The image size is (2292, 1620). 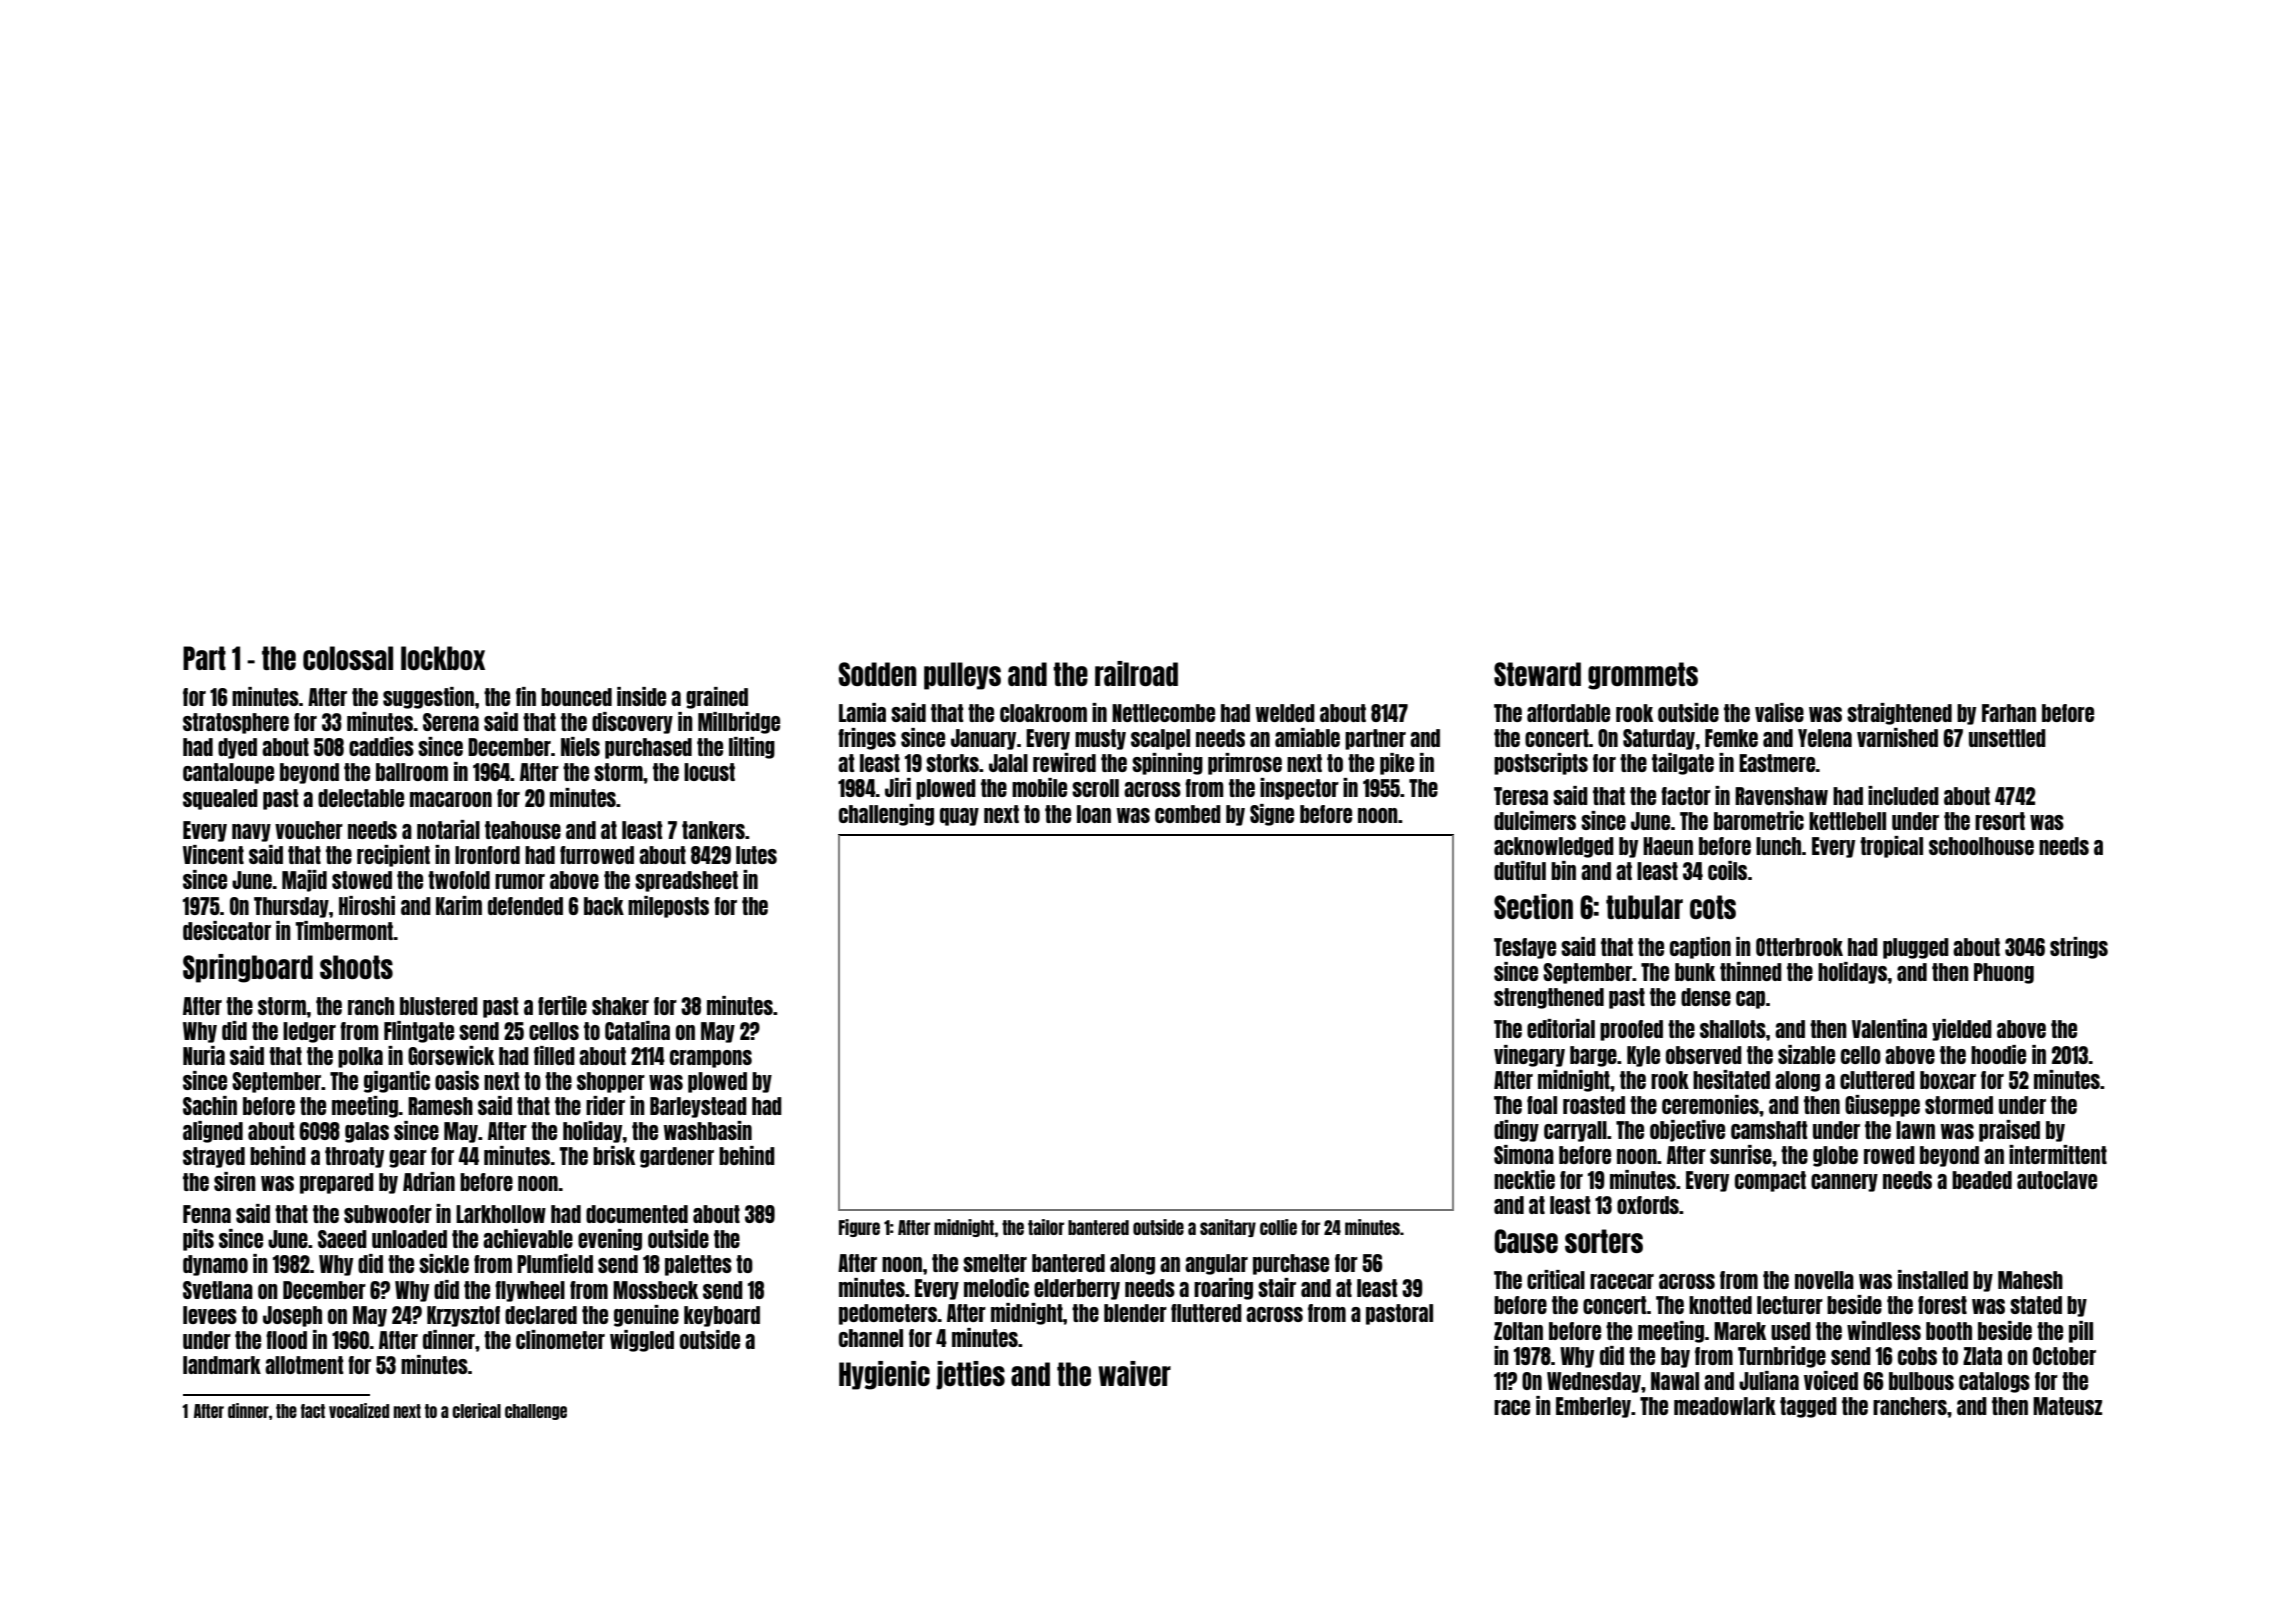 I want to click on colossal, so click(x=348, y=658).
